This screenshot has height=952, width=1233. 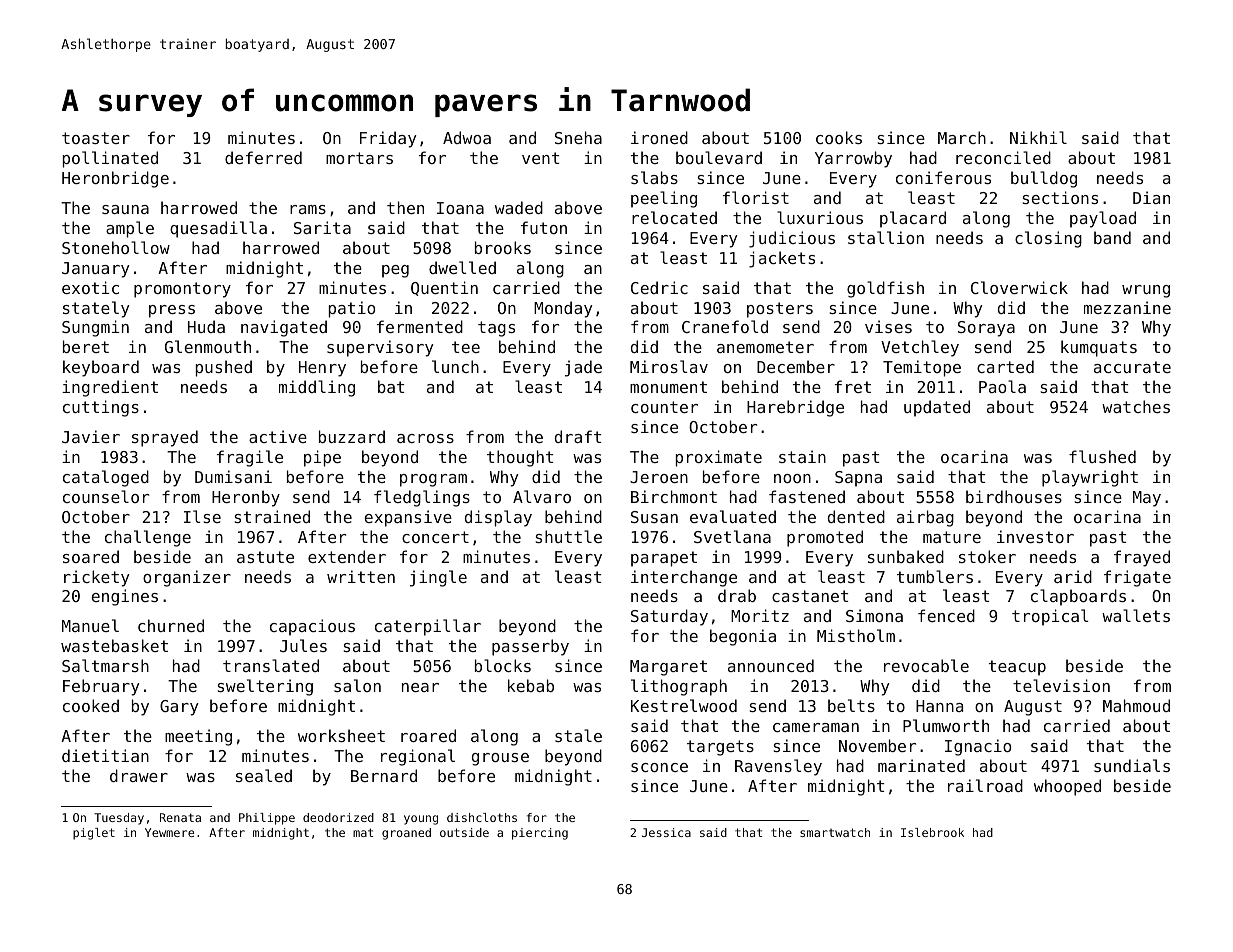 I want to click on fermented, so click(x=420, y=326).
